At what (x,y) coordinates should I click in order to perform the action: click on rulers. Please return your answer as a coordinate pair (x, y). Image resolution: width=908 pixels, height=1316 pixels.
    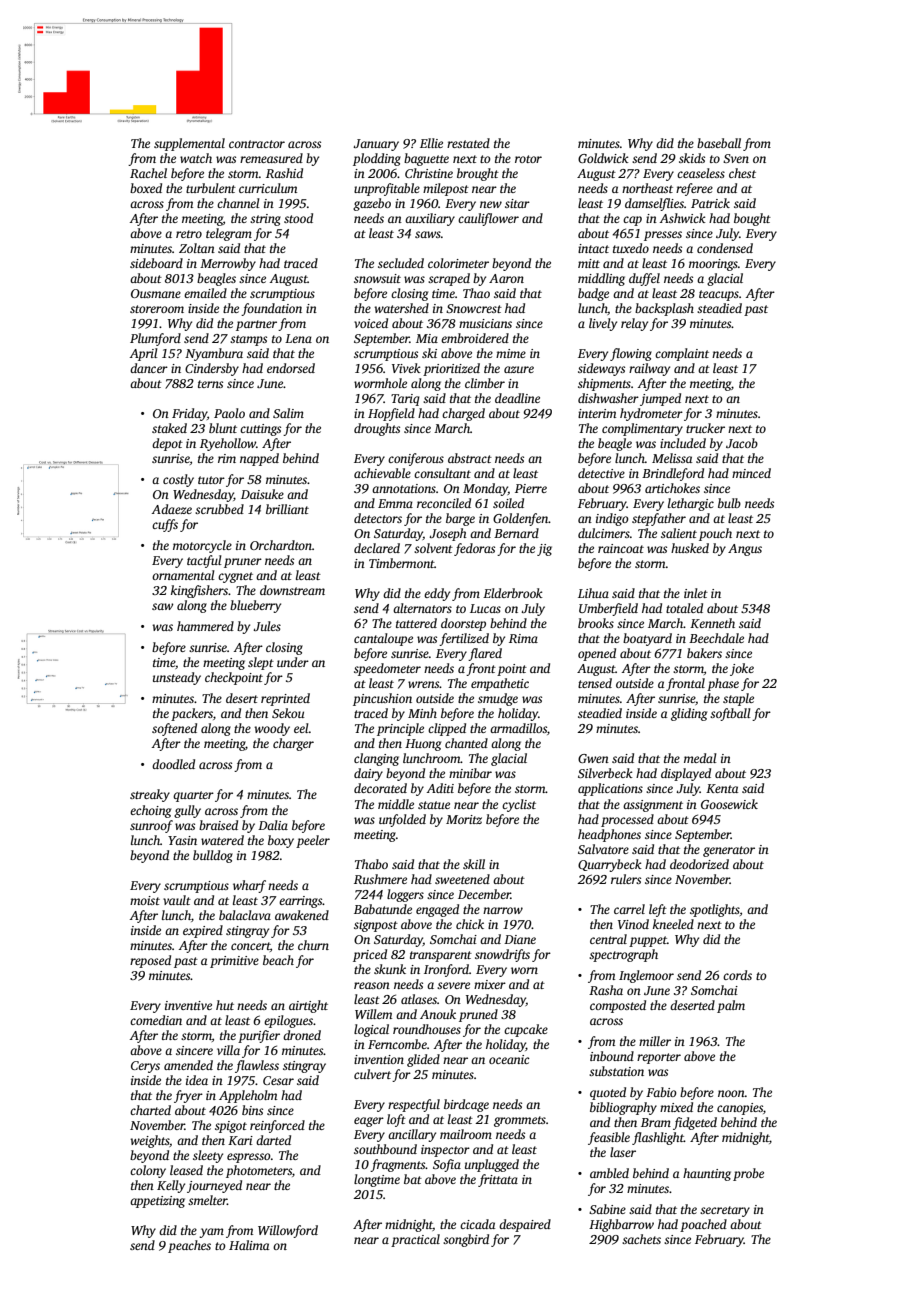
    Looking at the image, I should click on (626, 879).
